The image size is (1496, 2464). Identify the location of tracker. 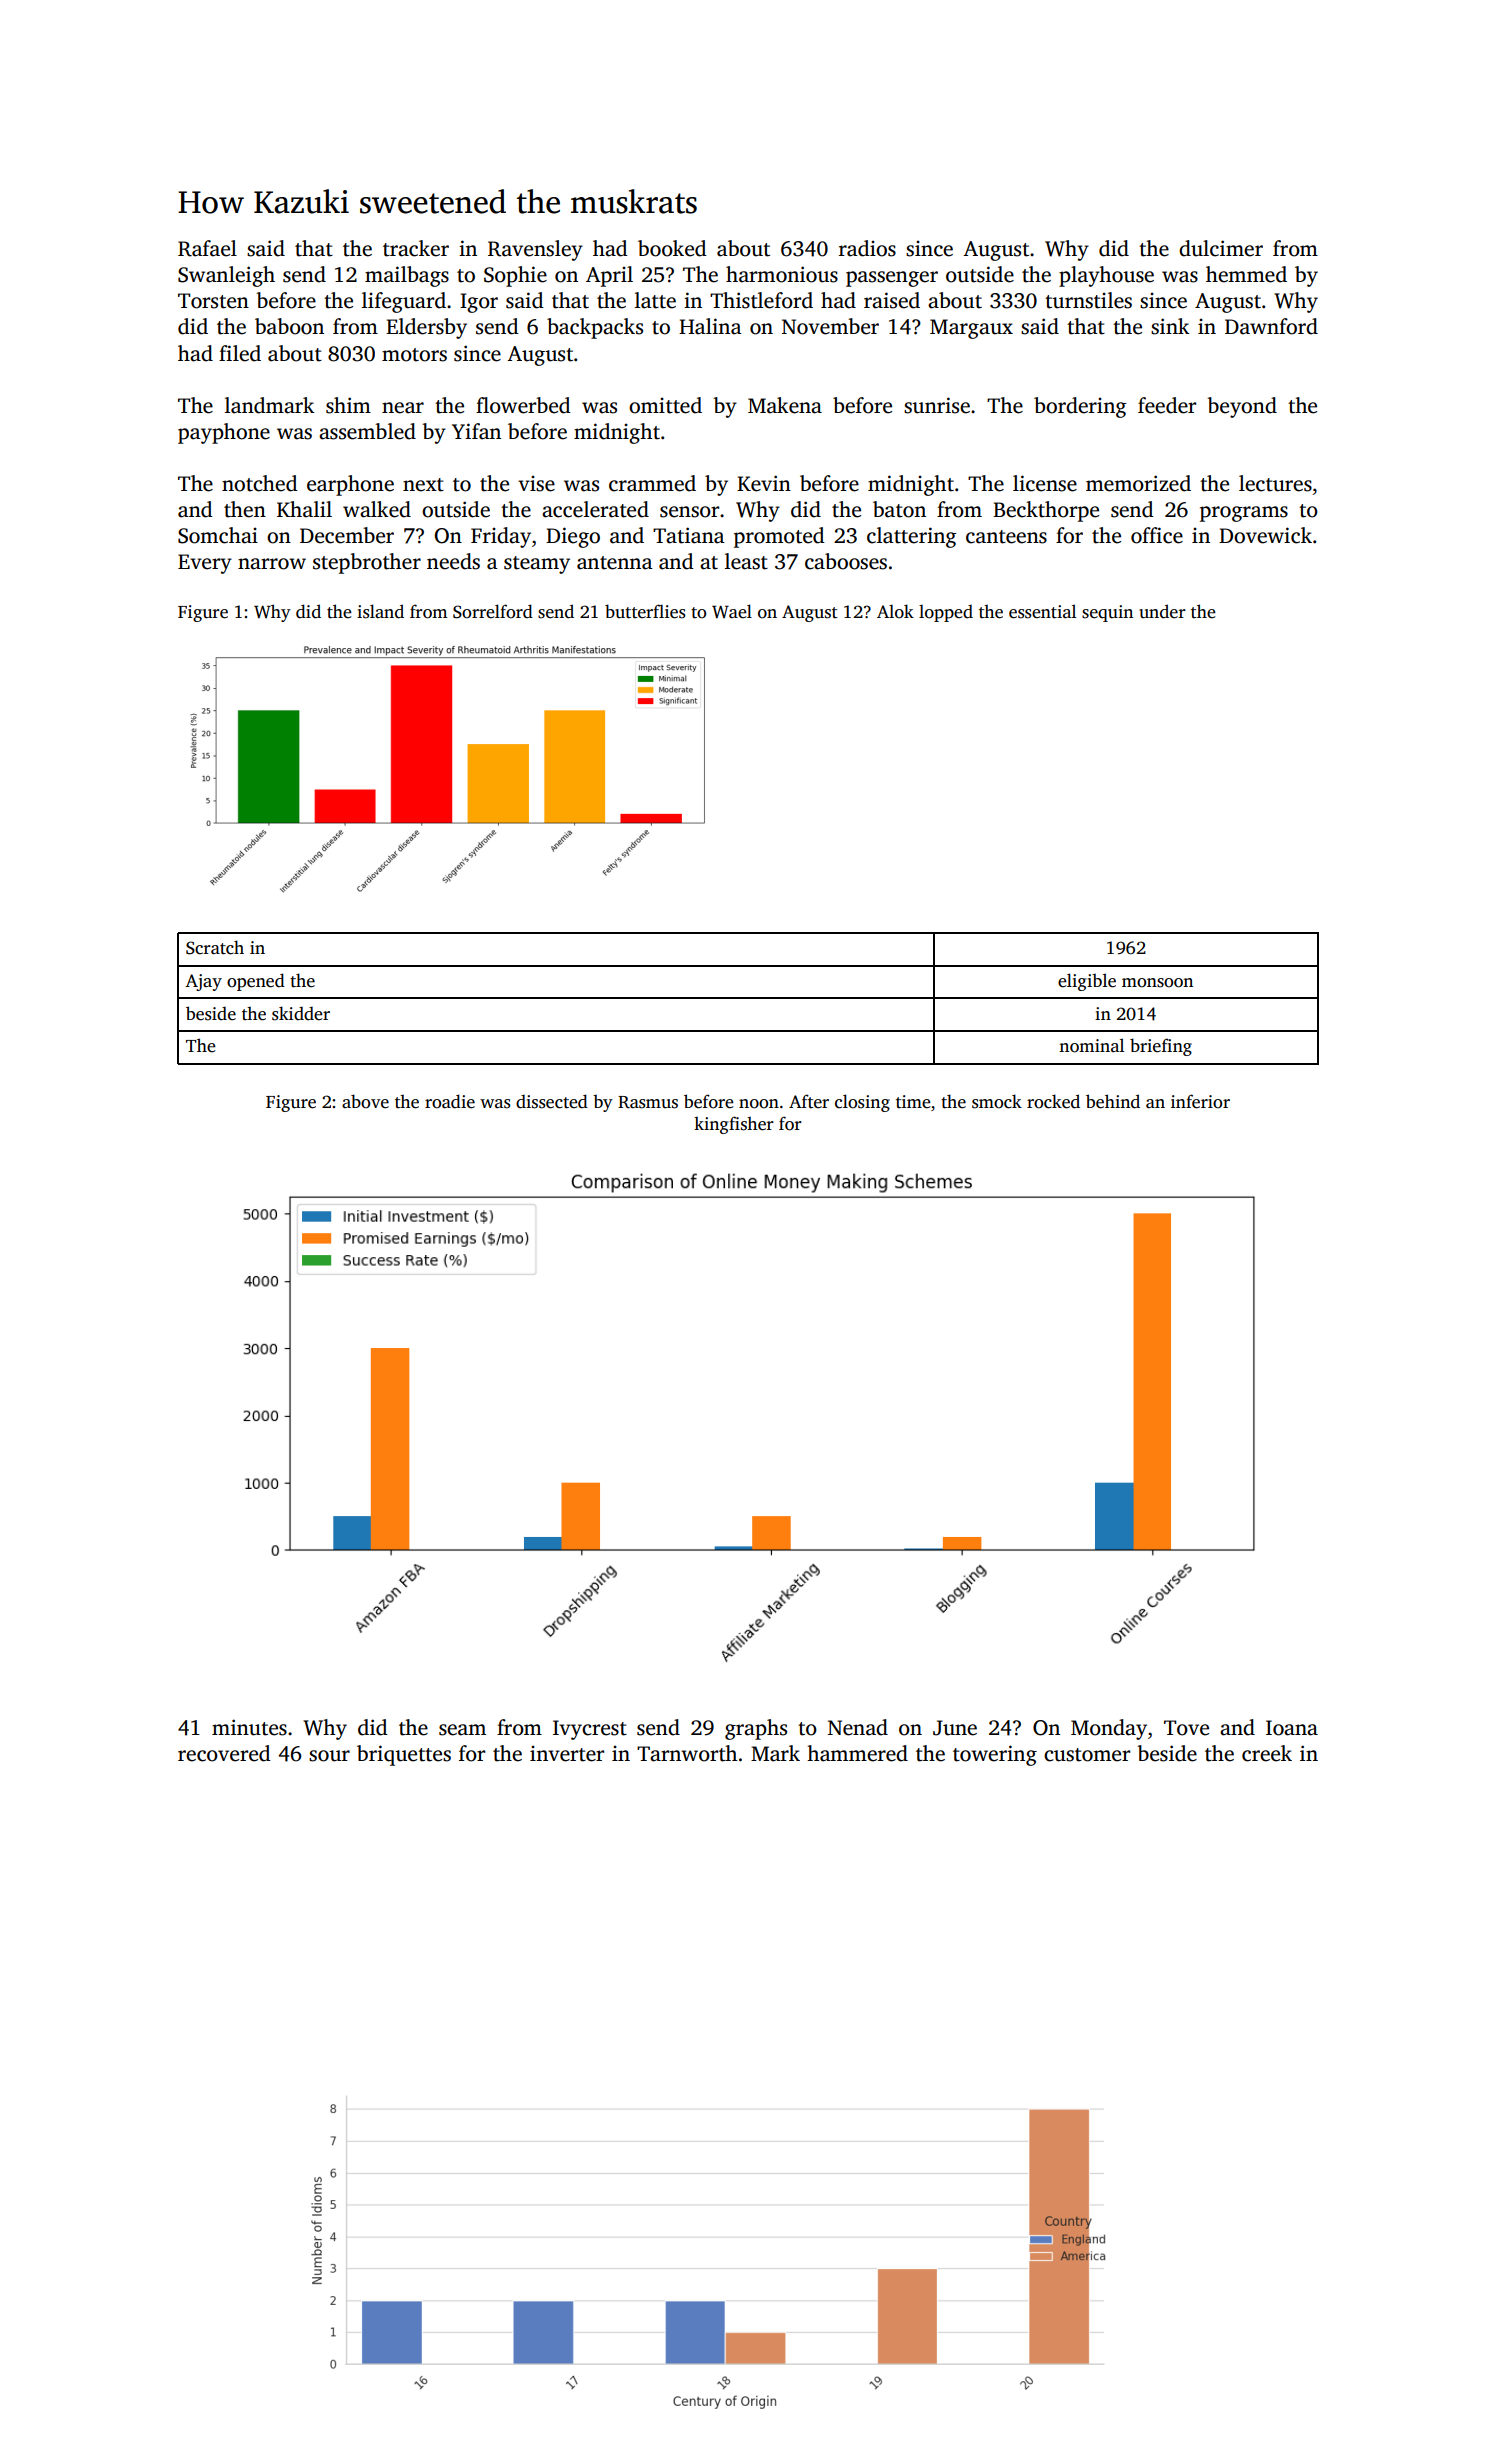
(416, 248).
